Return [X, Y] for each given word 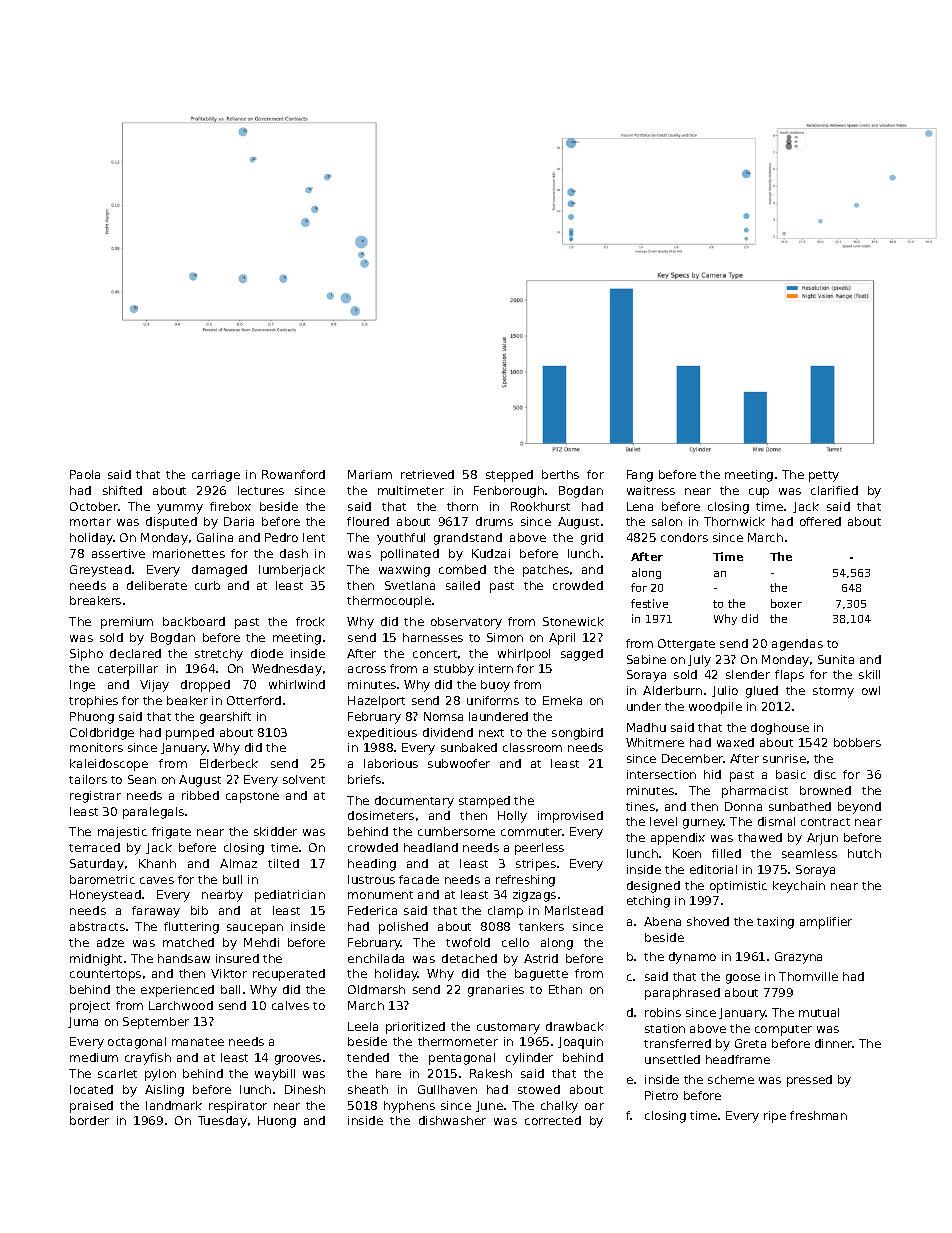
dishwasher [452, 1120]
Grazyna [798, 958]
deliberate [157, 585]
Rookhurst [540, 506]
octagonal [137, 1043]
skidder [275, 831]
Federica [372, 910]
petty [824, 476]
